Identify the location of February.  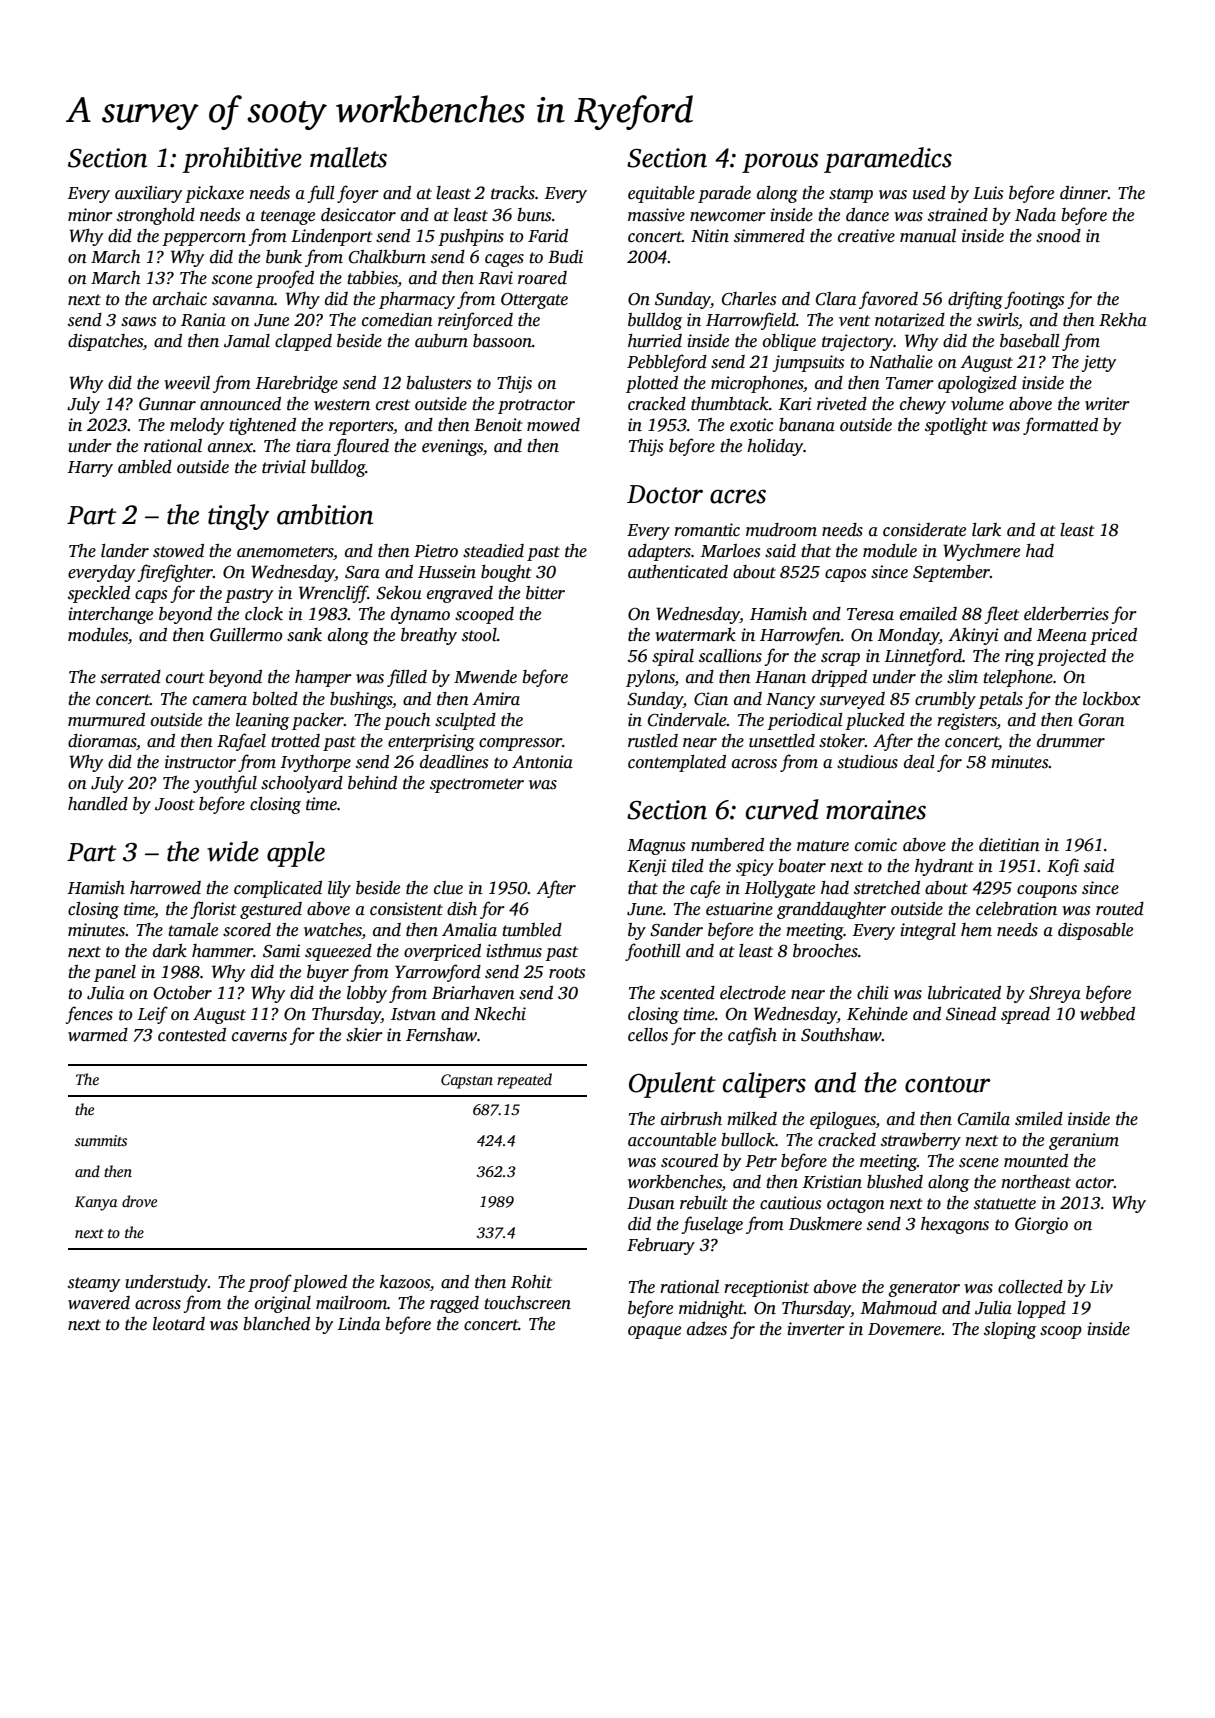
(661, 1246).
